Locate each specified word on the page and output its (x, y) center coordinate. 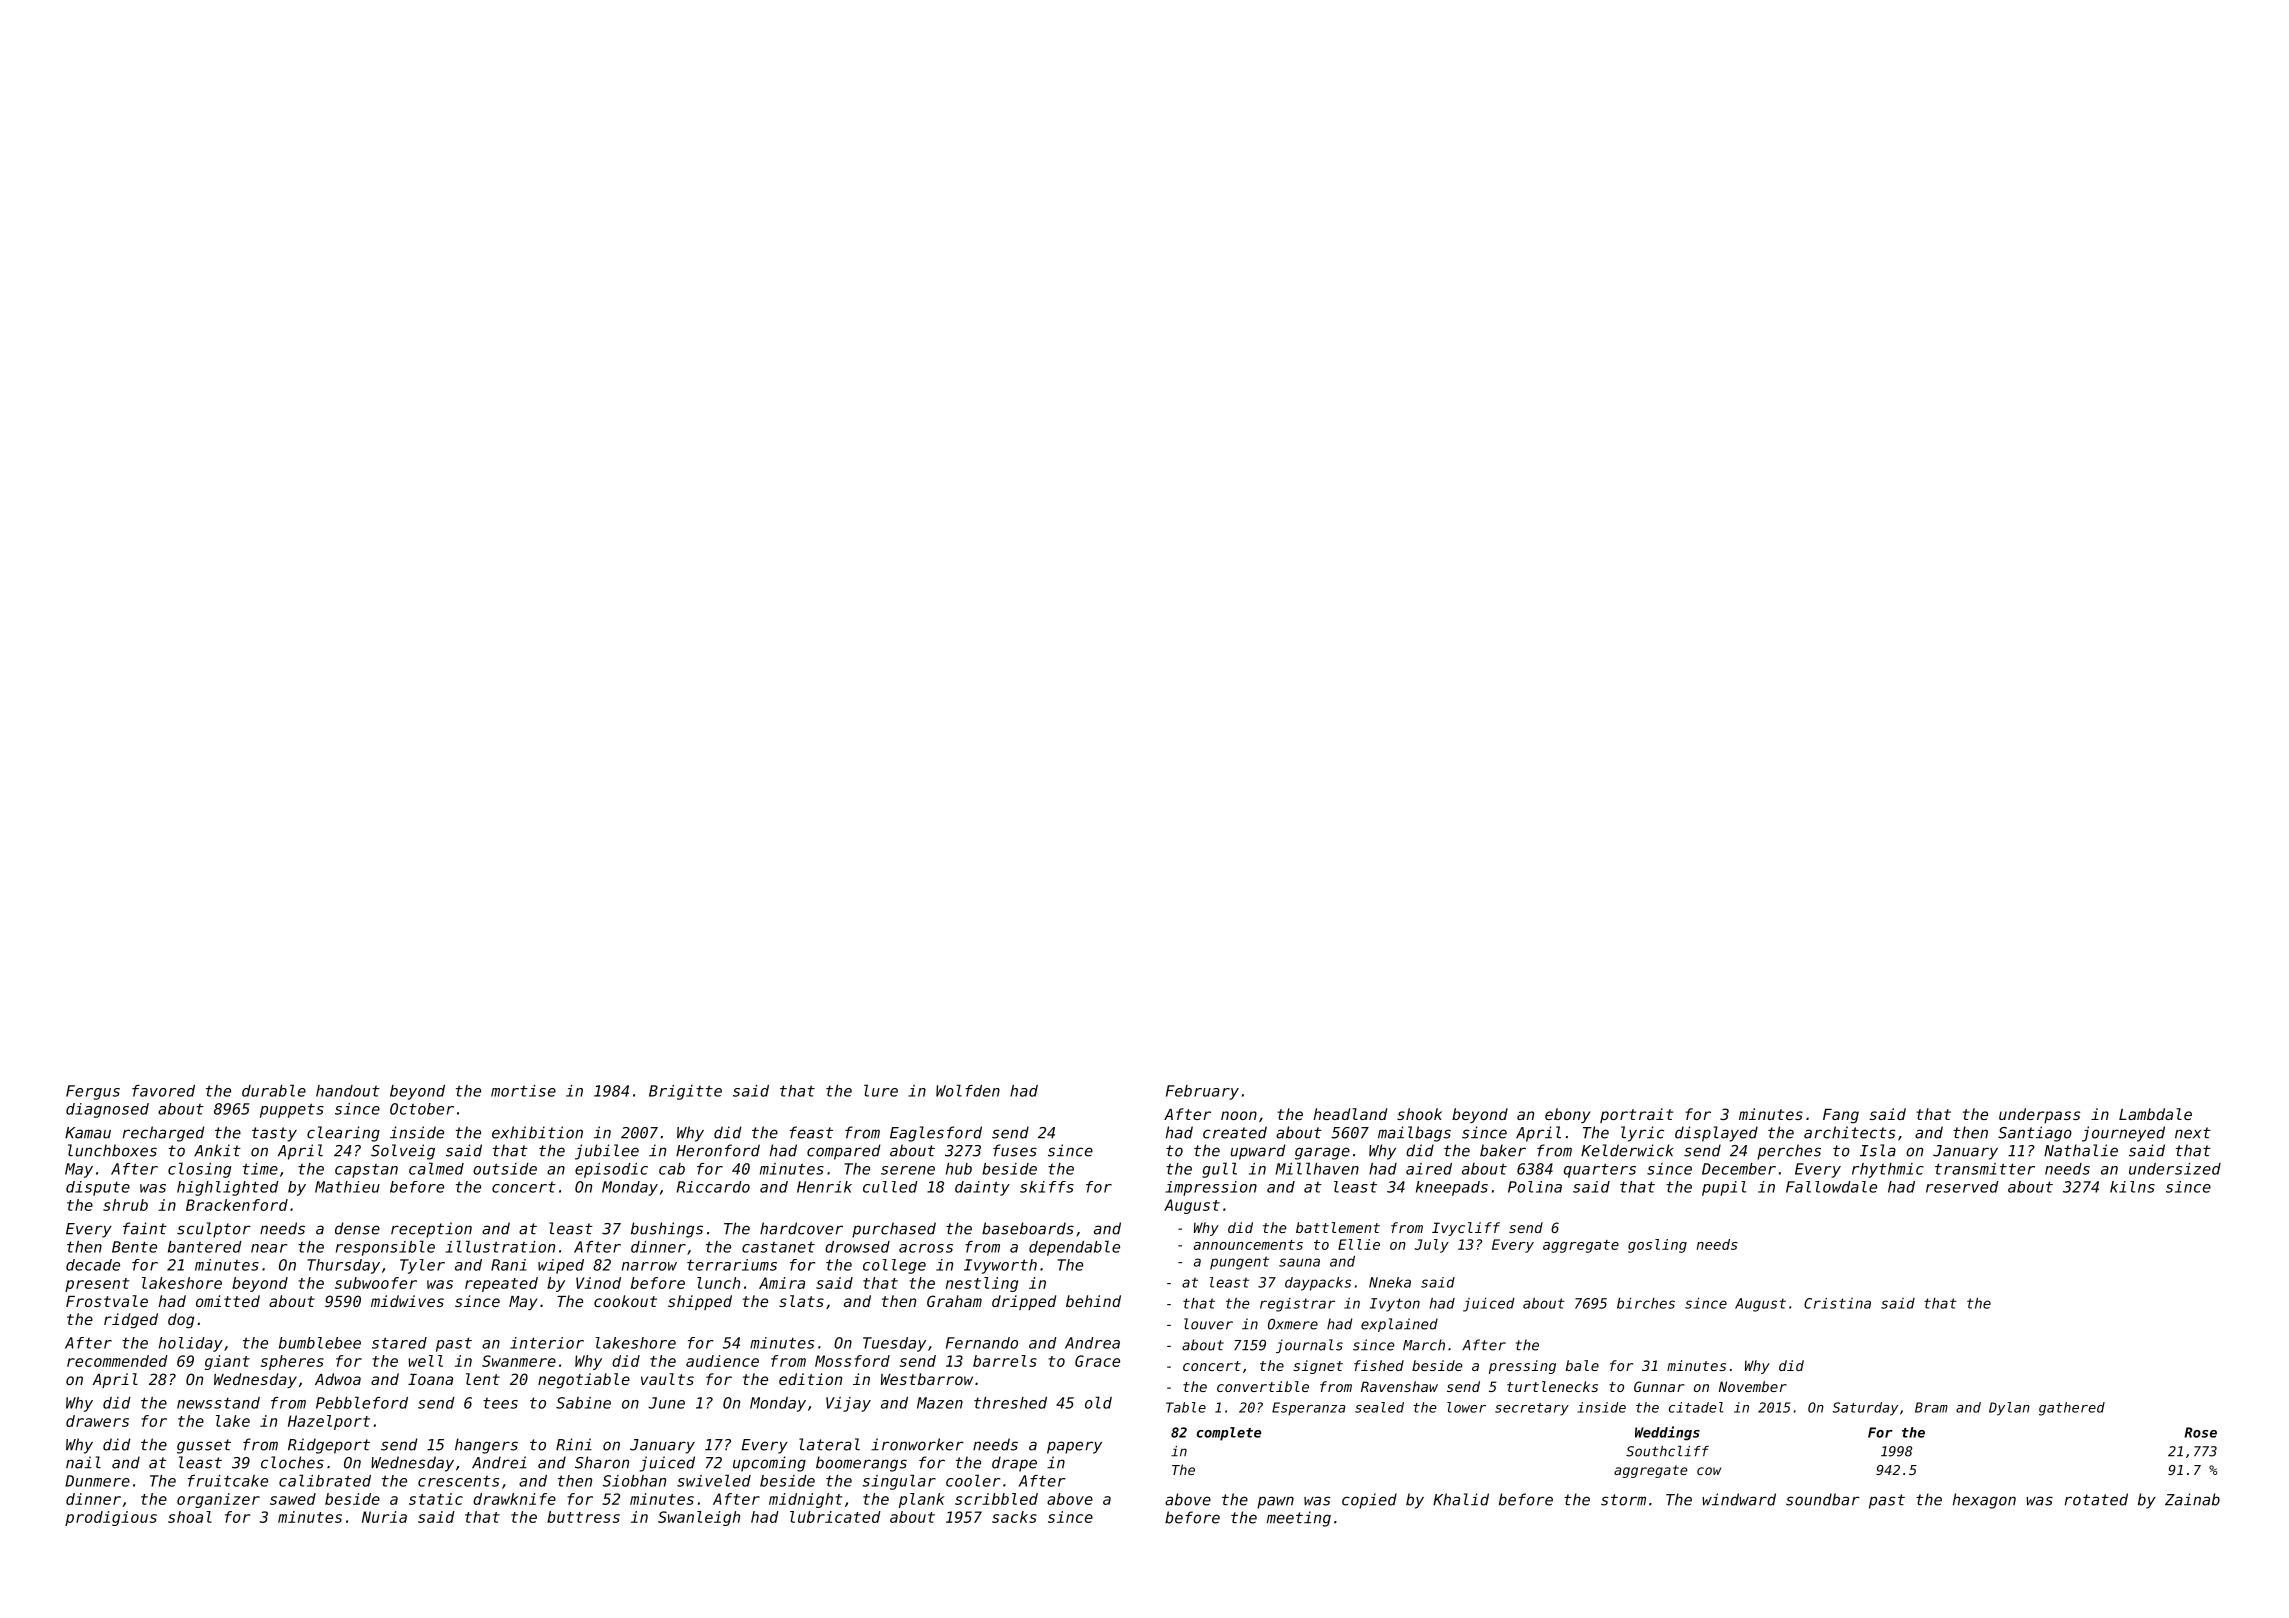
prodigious (111, 1518)
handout (348, 1091)
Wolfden (968, 1090)
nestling (982, 1284)
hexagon (1984, 1501)
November (1753, 1386)
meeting (1299, 1519)
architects (1849, 1132)
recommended (117, 1361)
